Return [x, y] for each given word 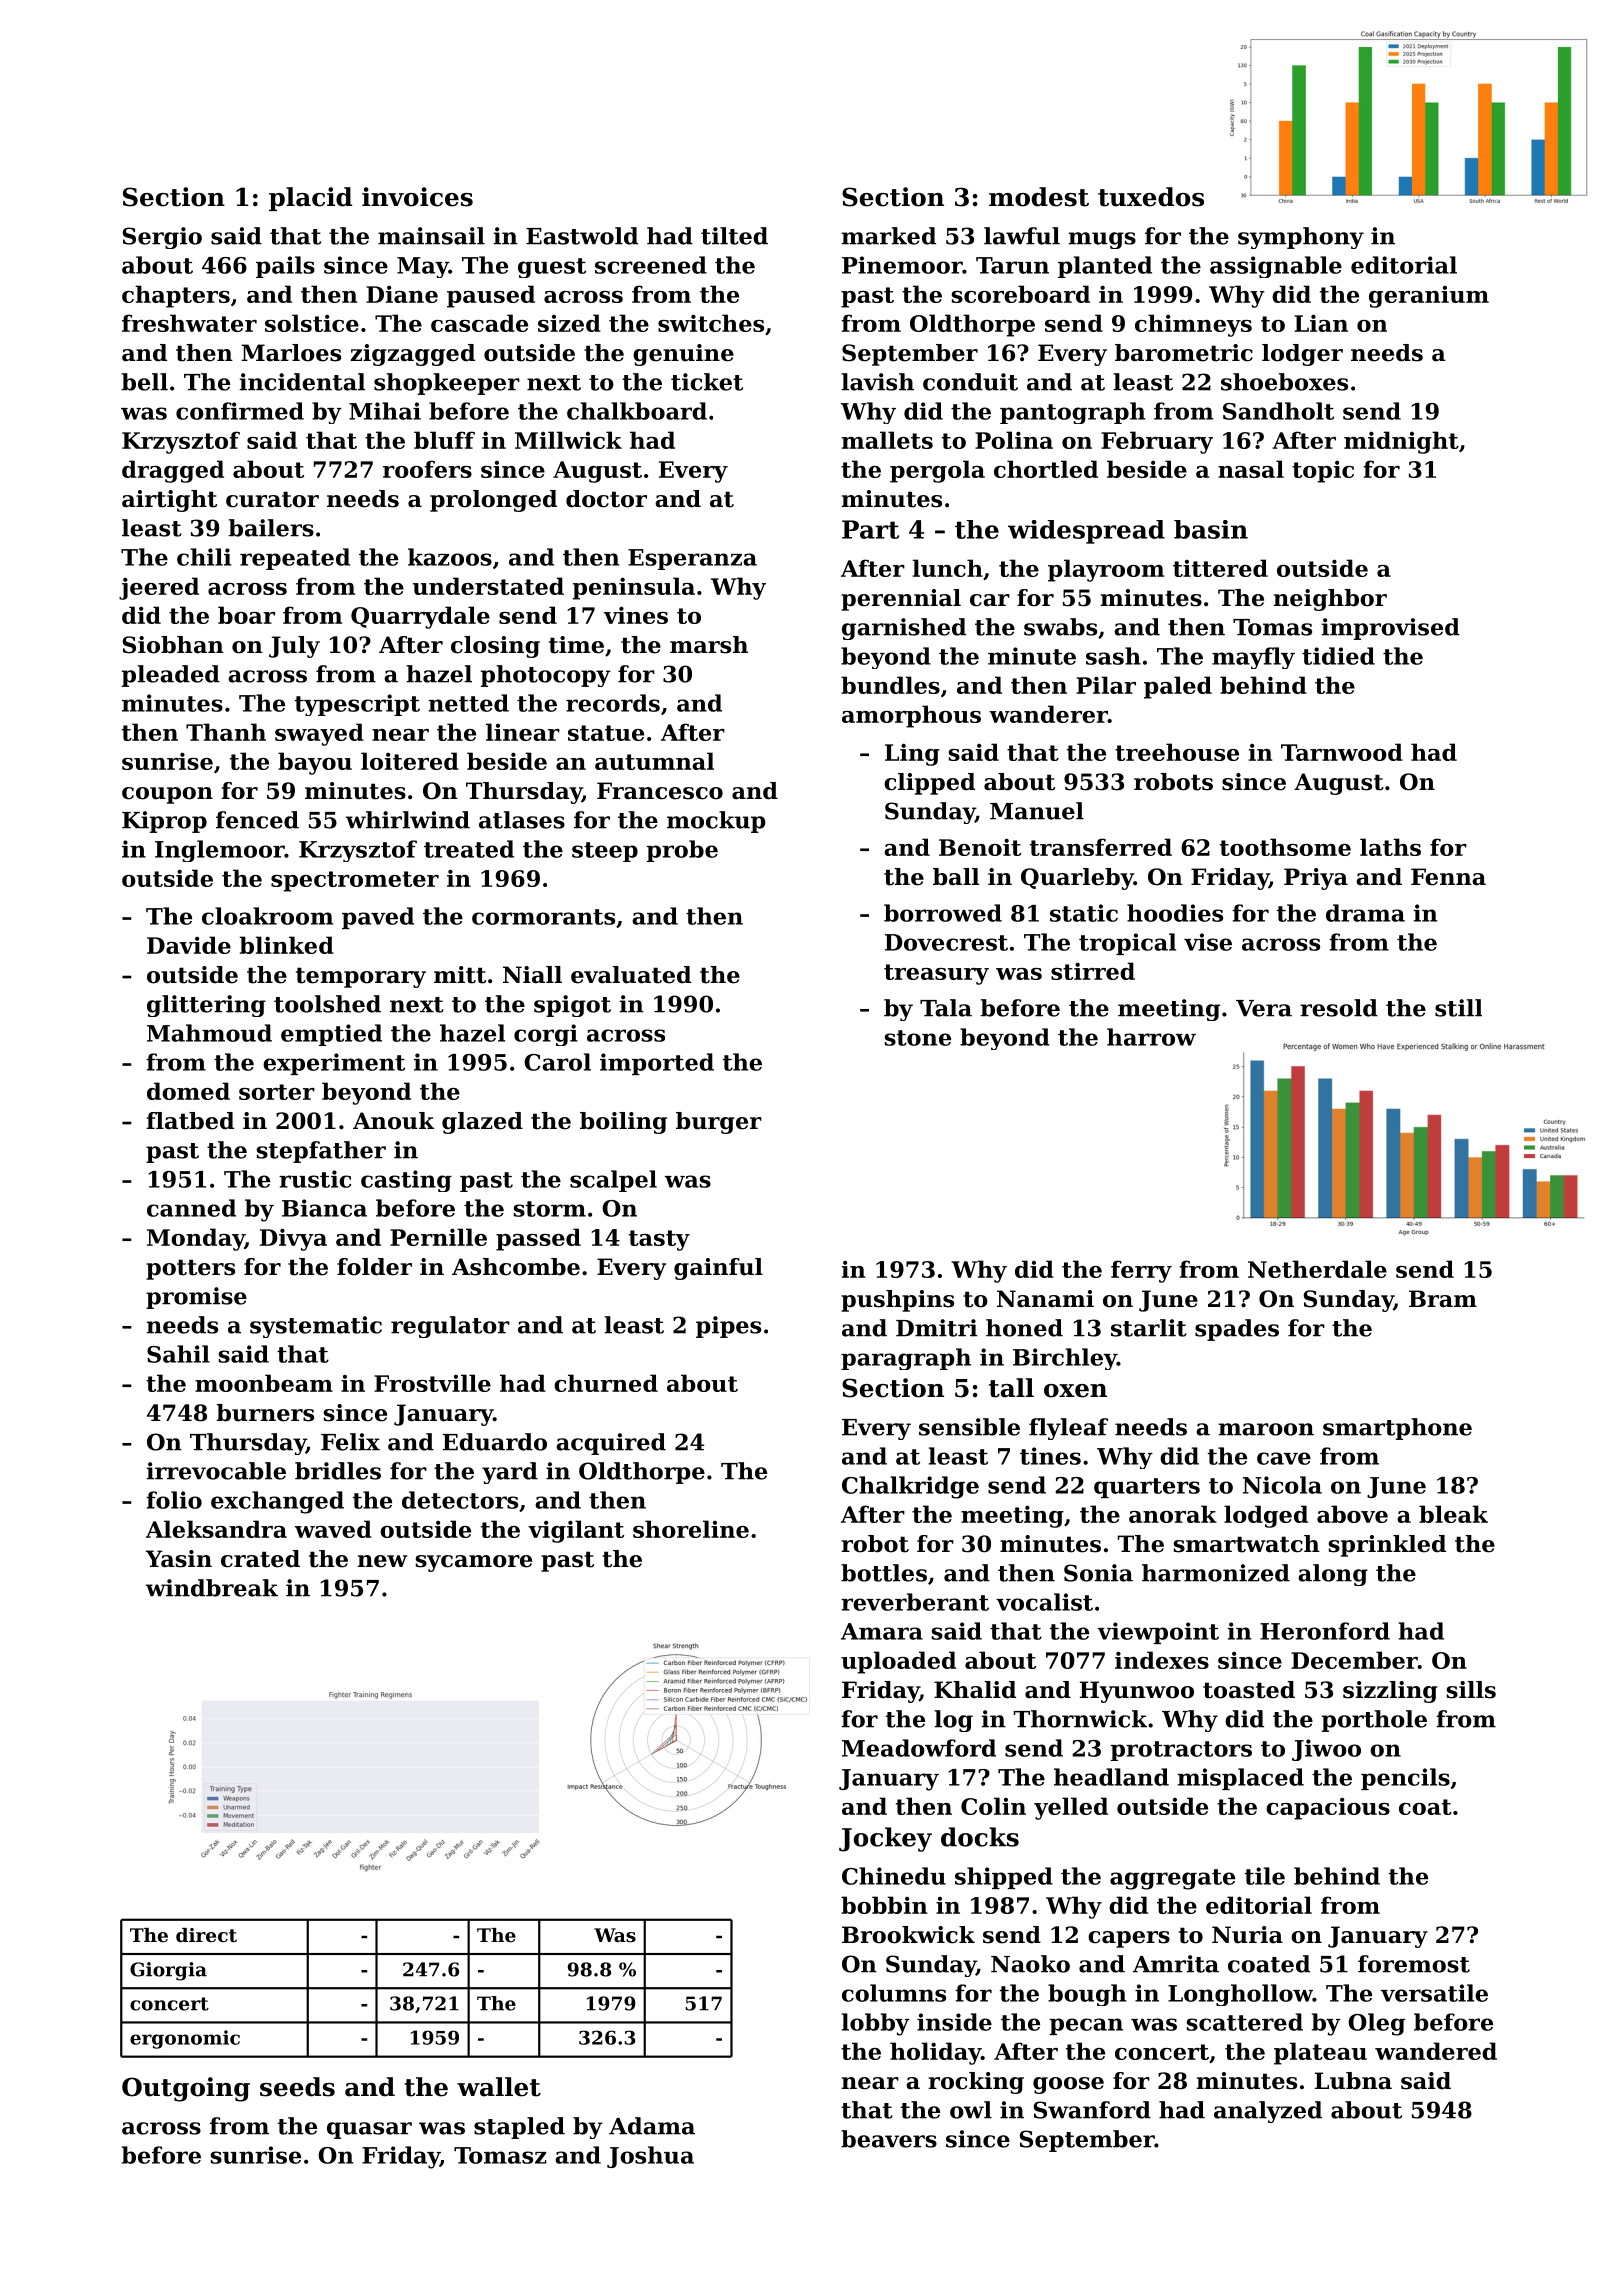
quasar [369, 2130]
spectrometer [355, 881]
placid [310, 199]
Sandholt [1278, 411]
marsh [709, 645]
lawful [1022, 236]
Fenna [1448, 877]
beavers [889, 2139]
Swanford [1092, 2110]
